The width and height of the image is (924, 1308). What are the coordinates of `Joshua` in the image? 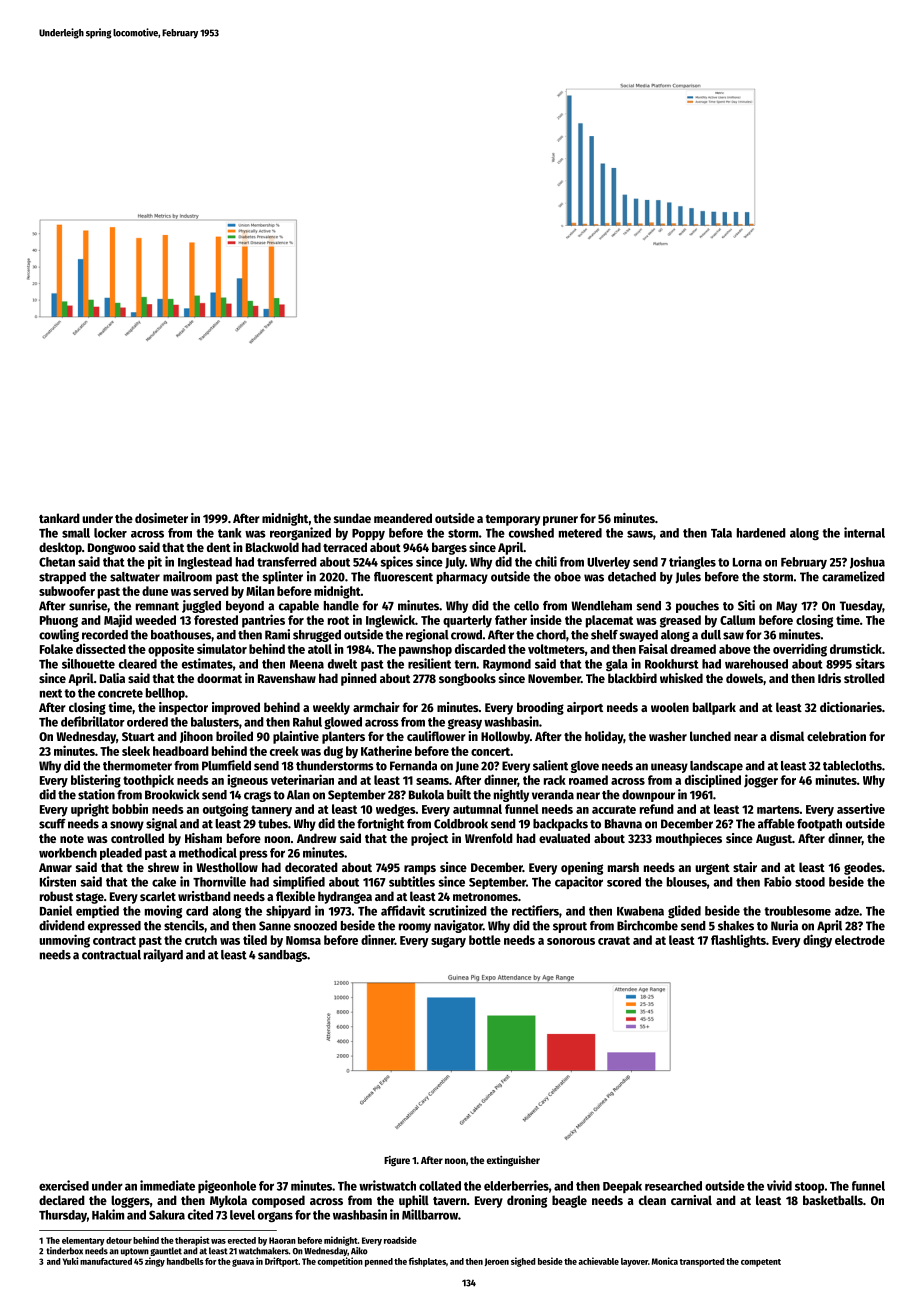 It's located at (867, 563).
